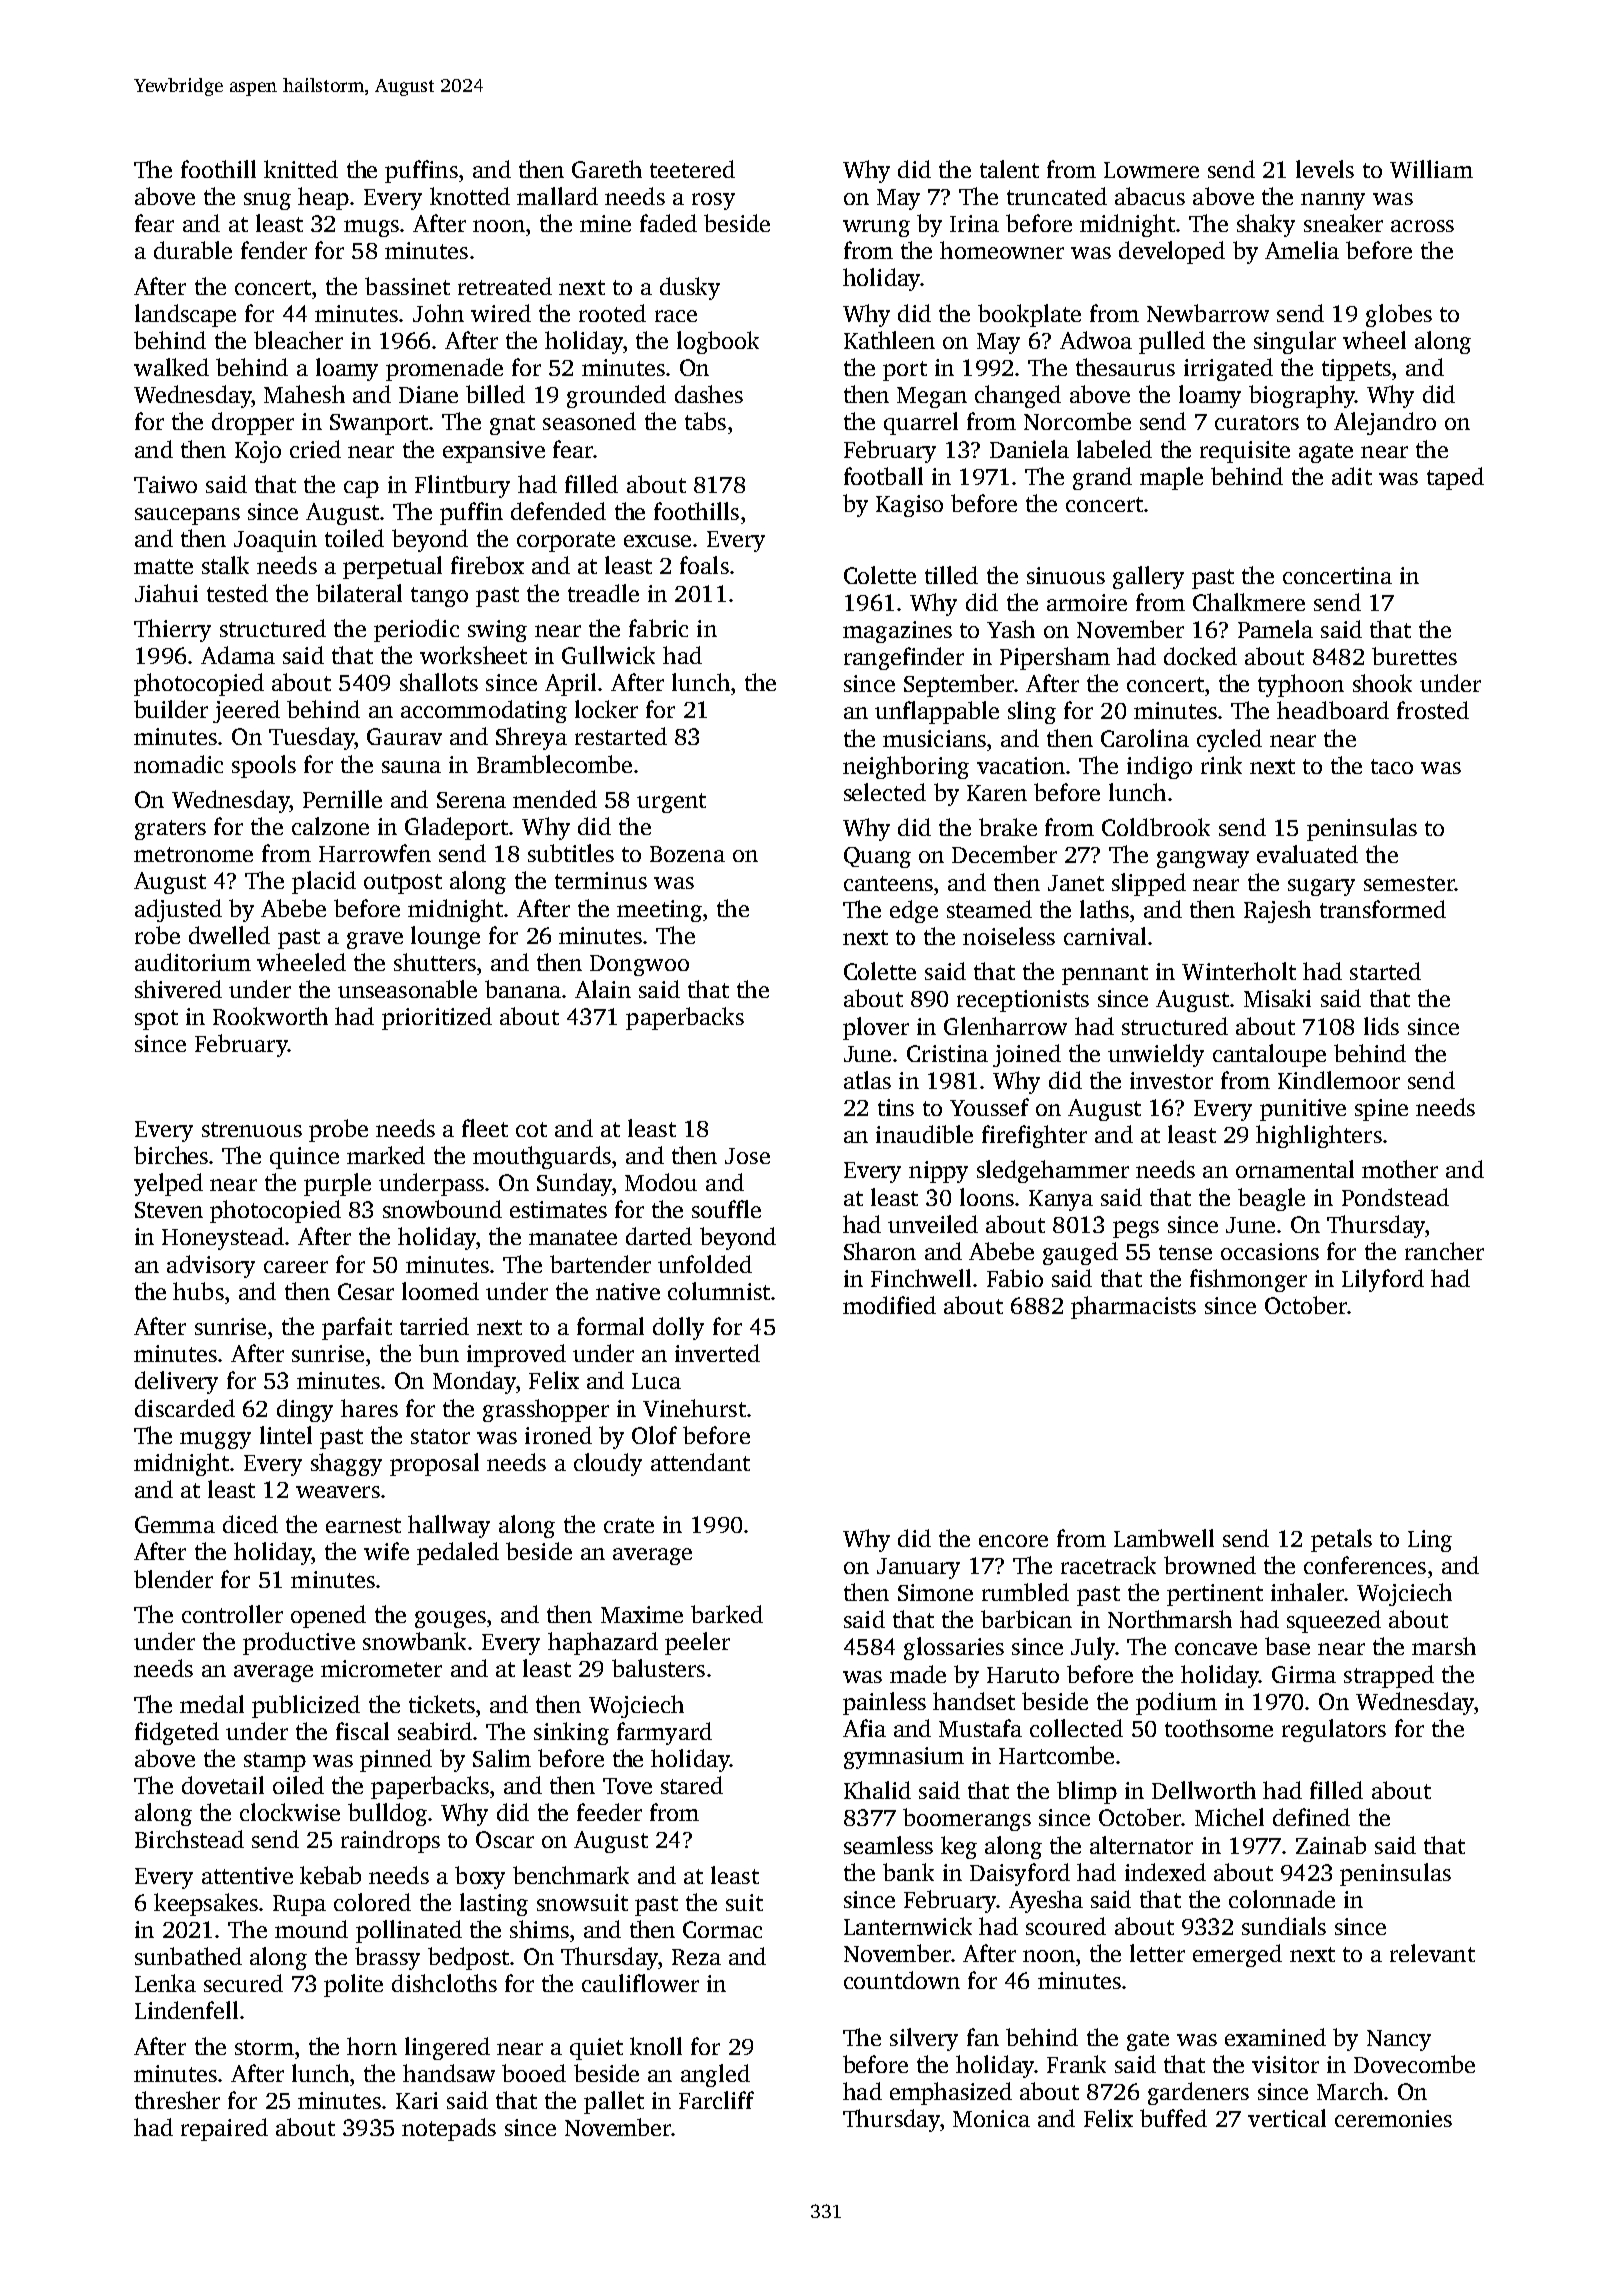 The image size is (1620, 2292). What do you see at coordinates (700, 1462) in the screenshot?
I see `attendant` at bounding box center [700, 1462].
